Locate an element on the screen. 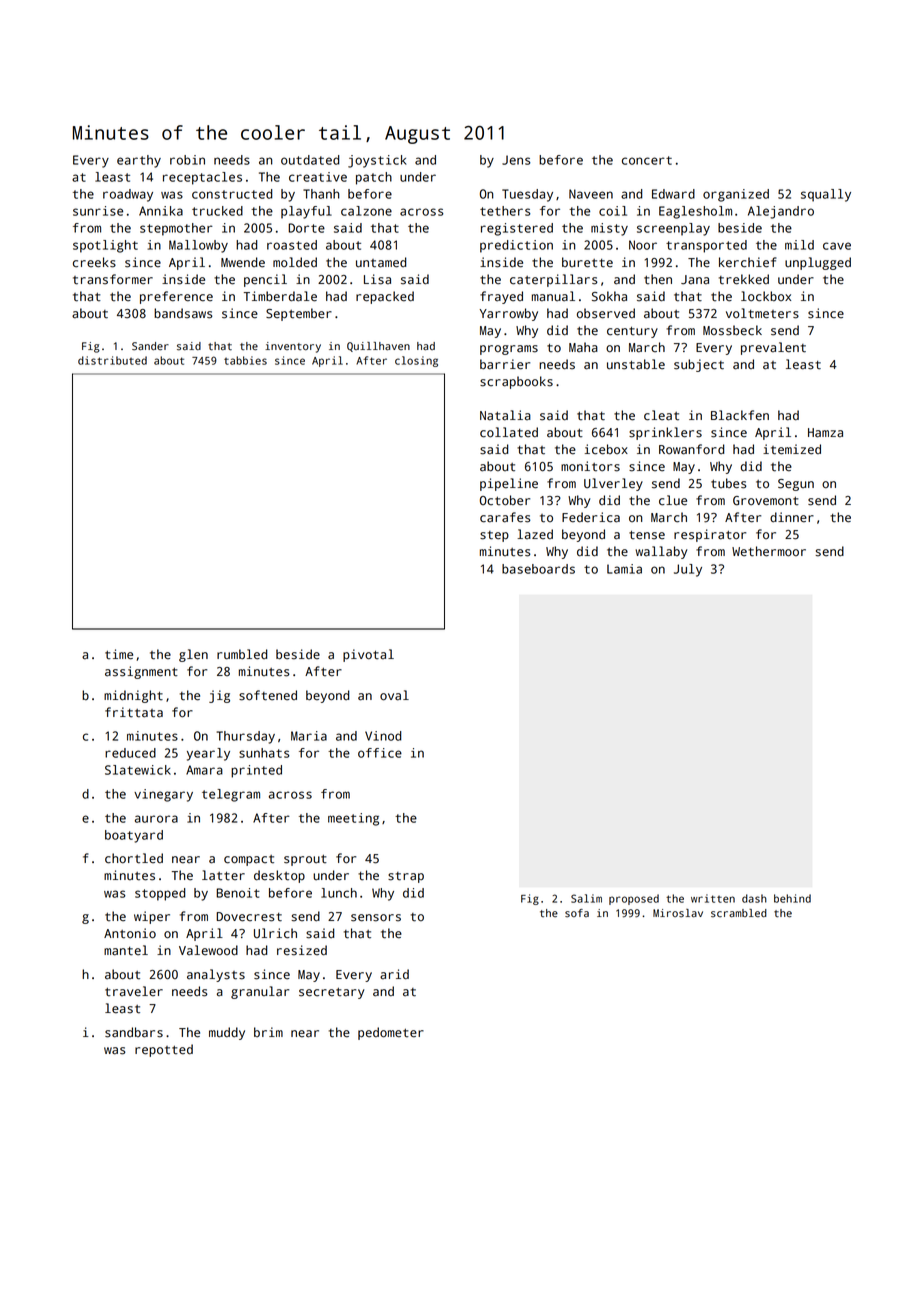 The height and width of the screenshot is (1308, 924). concert is located at coordinates (647, 160).
